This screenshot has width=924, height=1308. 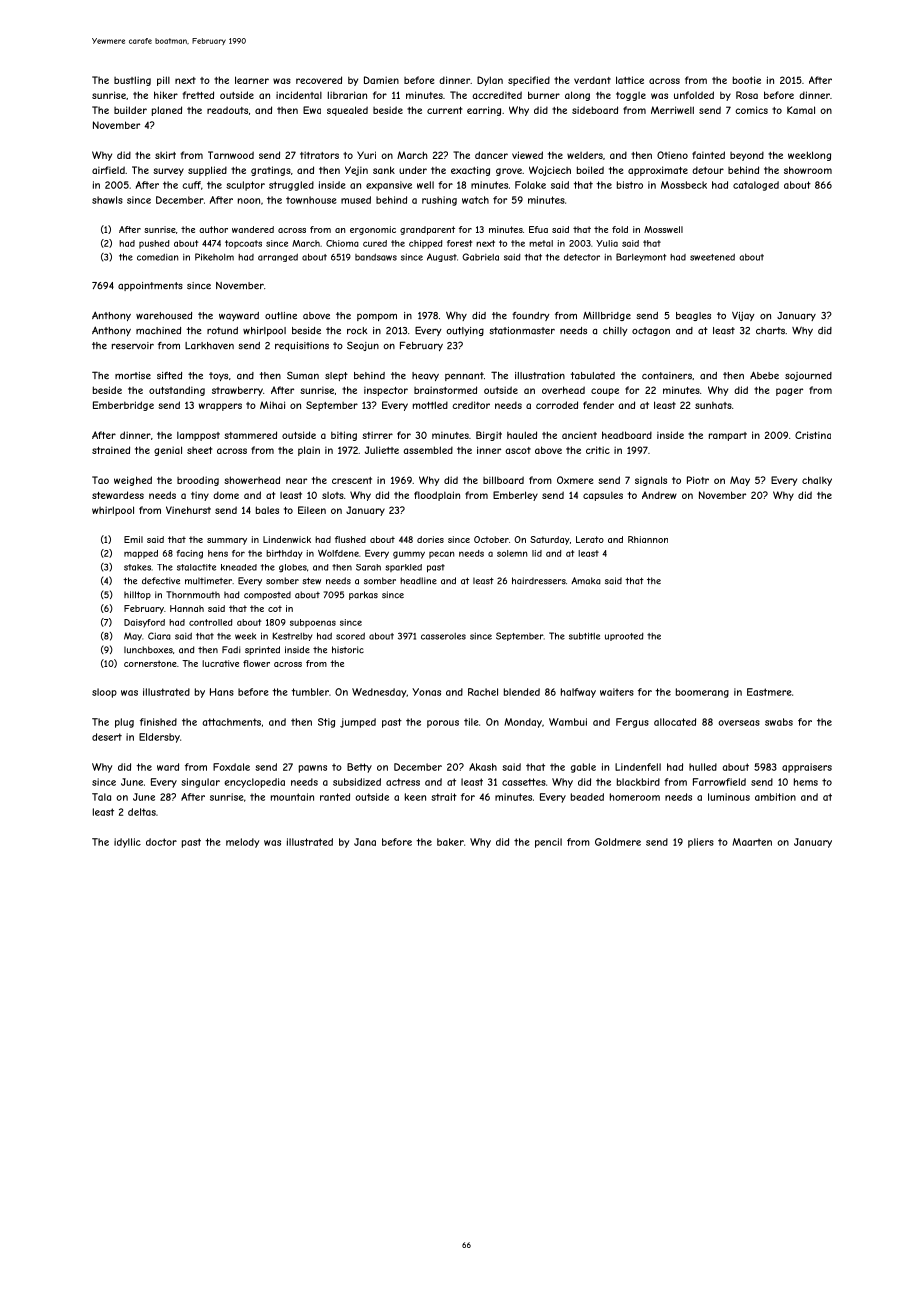 I want to click on Kamal, so click(x=801, y=110).
